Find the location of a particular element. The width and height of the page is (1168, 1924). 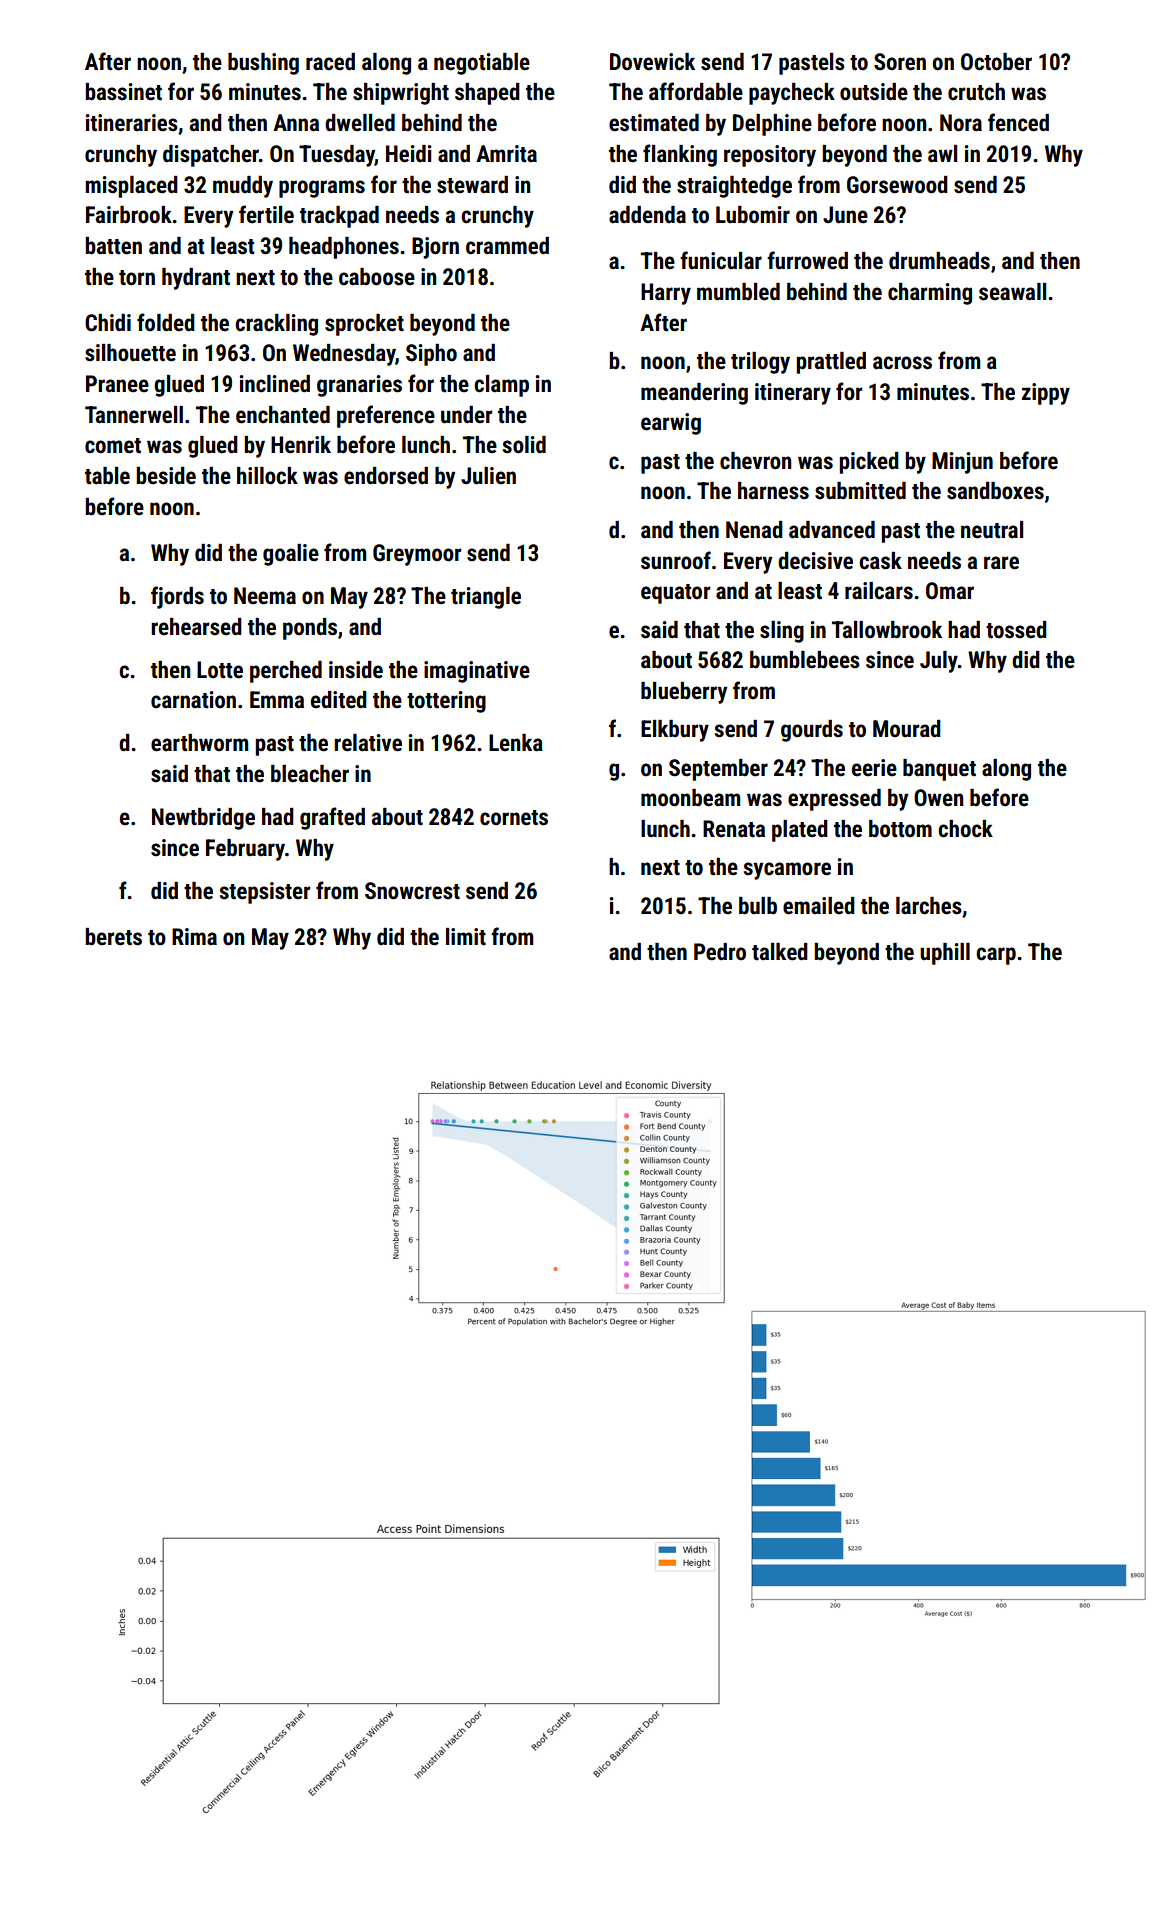

Julien is located at coordinates (488, 476).
